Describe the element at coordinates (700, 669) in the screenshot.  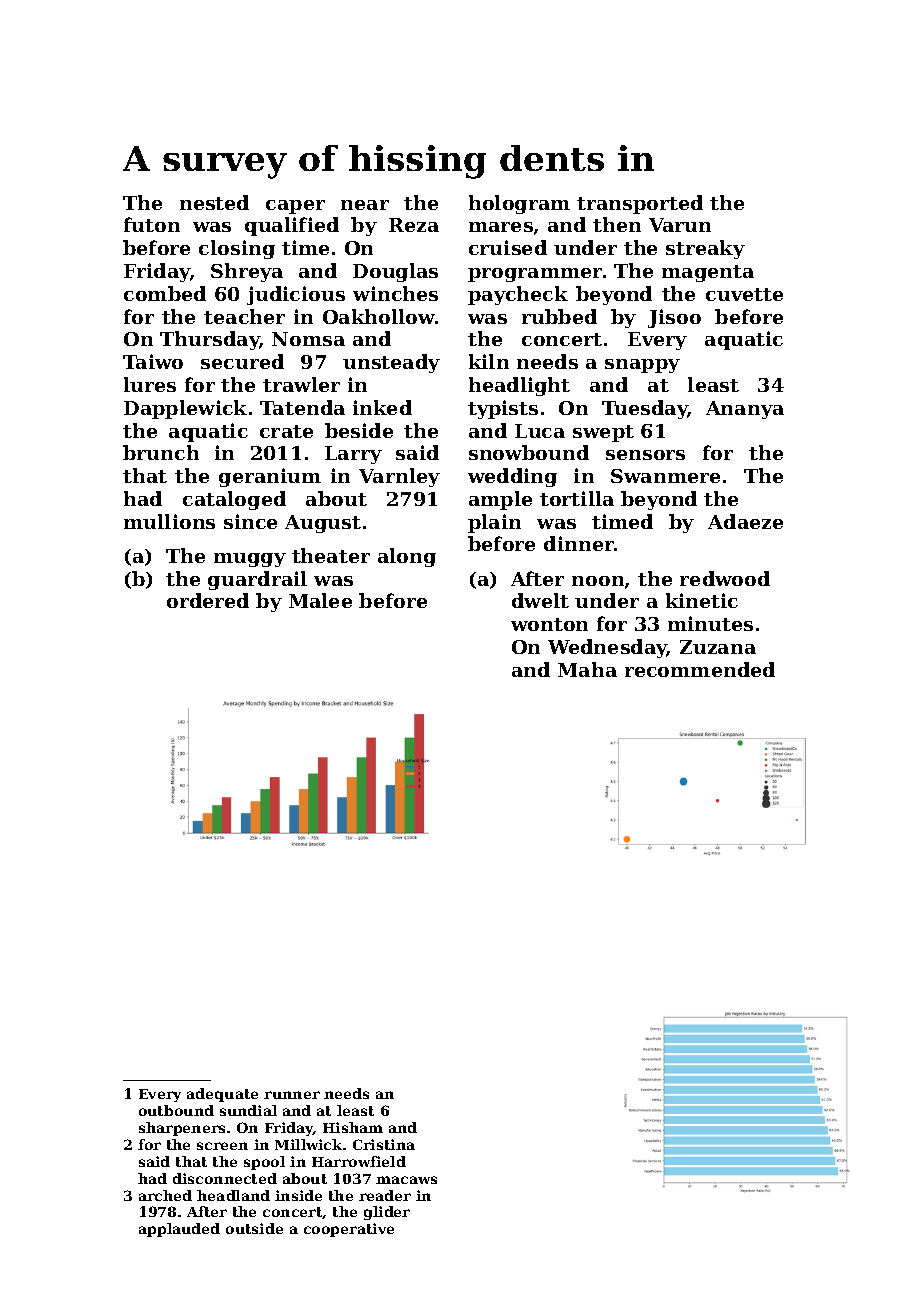
I see `recommended` at that location.
